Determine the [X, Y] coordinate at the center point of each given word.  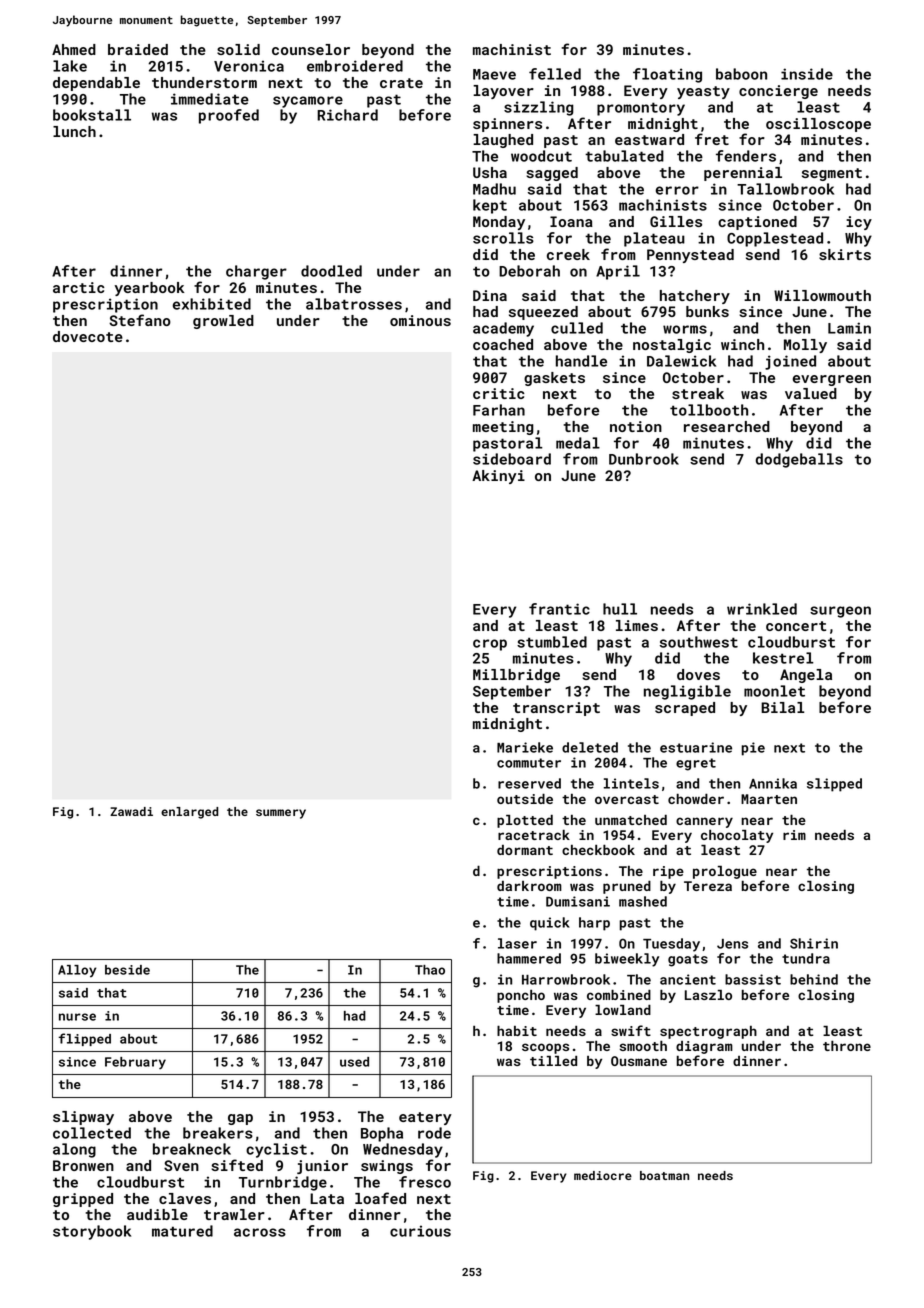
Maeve [494, 74]
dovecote [88, 336]
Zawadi [131, 811]
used [354, 1062]
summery [281, 814]
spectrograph [708, 1032]
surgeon [840, 612]
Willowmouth [822, 295]
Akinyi [498, 477]
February [135, 1063]
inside [807, 74]
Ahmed [74, 49]
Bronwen [83, 1165]
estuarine [696, 747]
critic [499, 393]
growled [223, 322]
